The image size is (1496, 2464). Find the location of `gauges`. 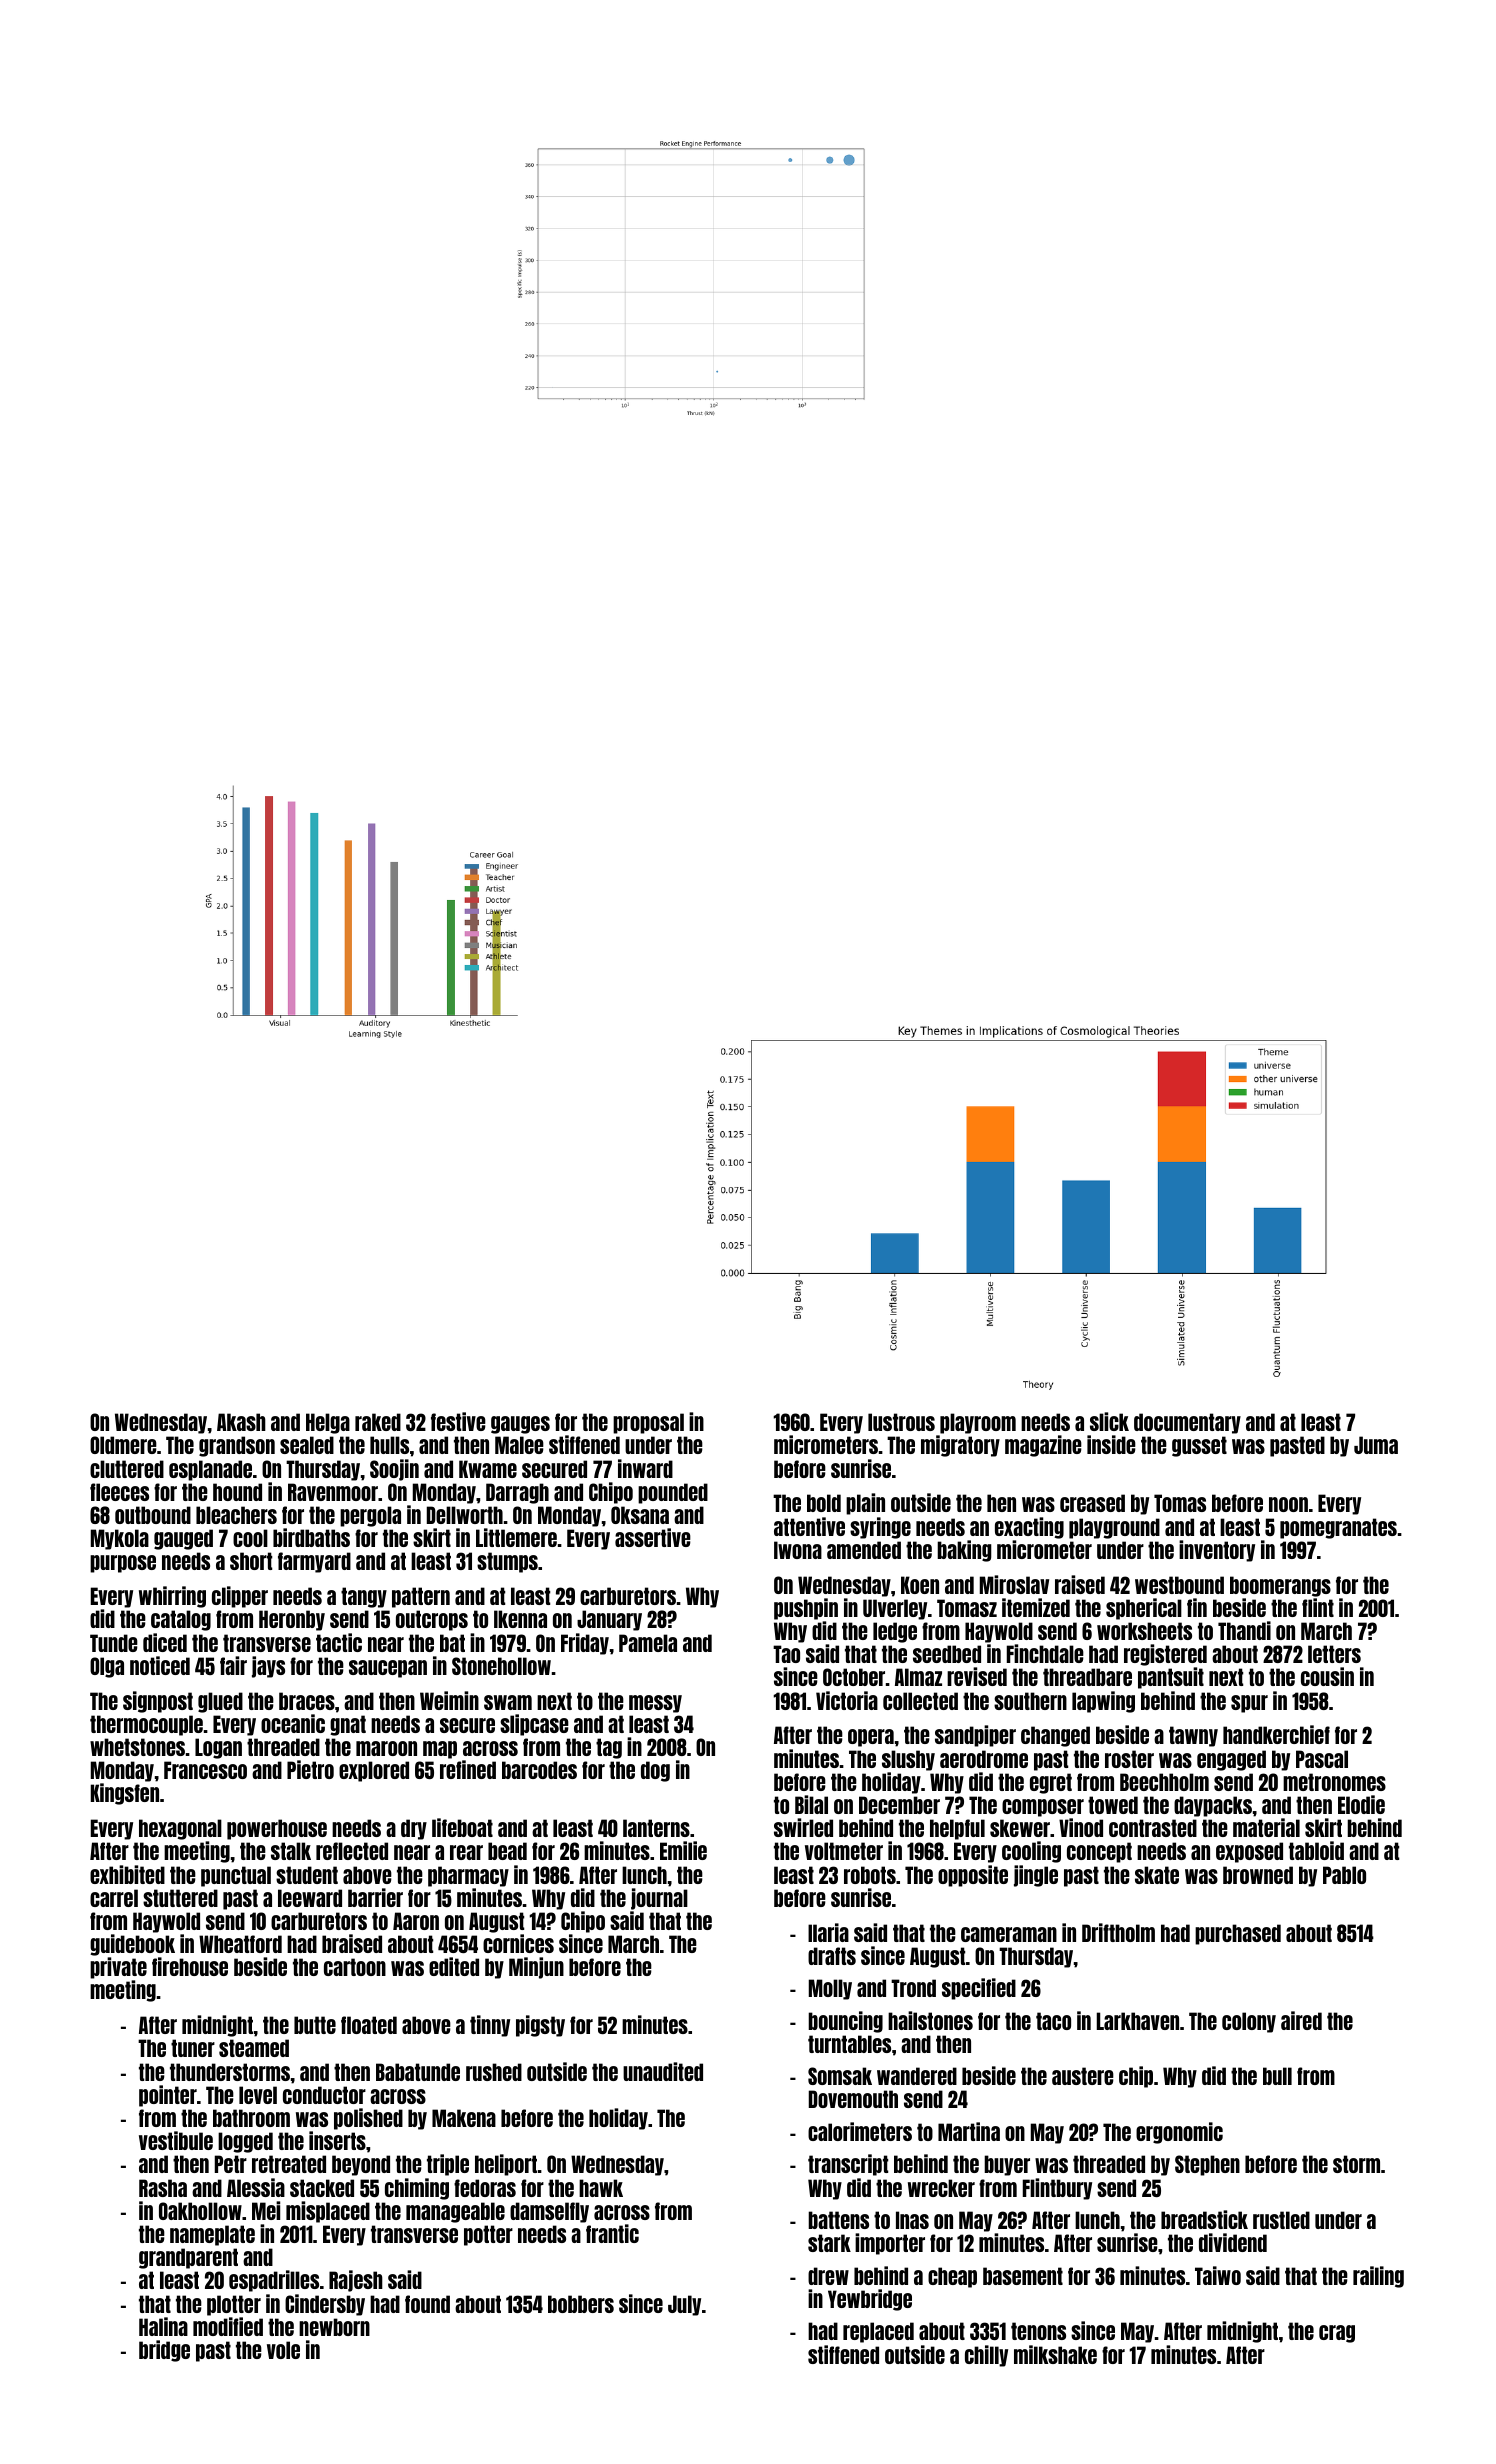

gauges is located at coordinates (520, 1425).
